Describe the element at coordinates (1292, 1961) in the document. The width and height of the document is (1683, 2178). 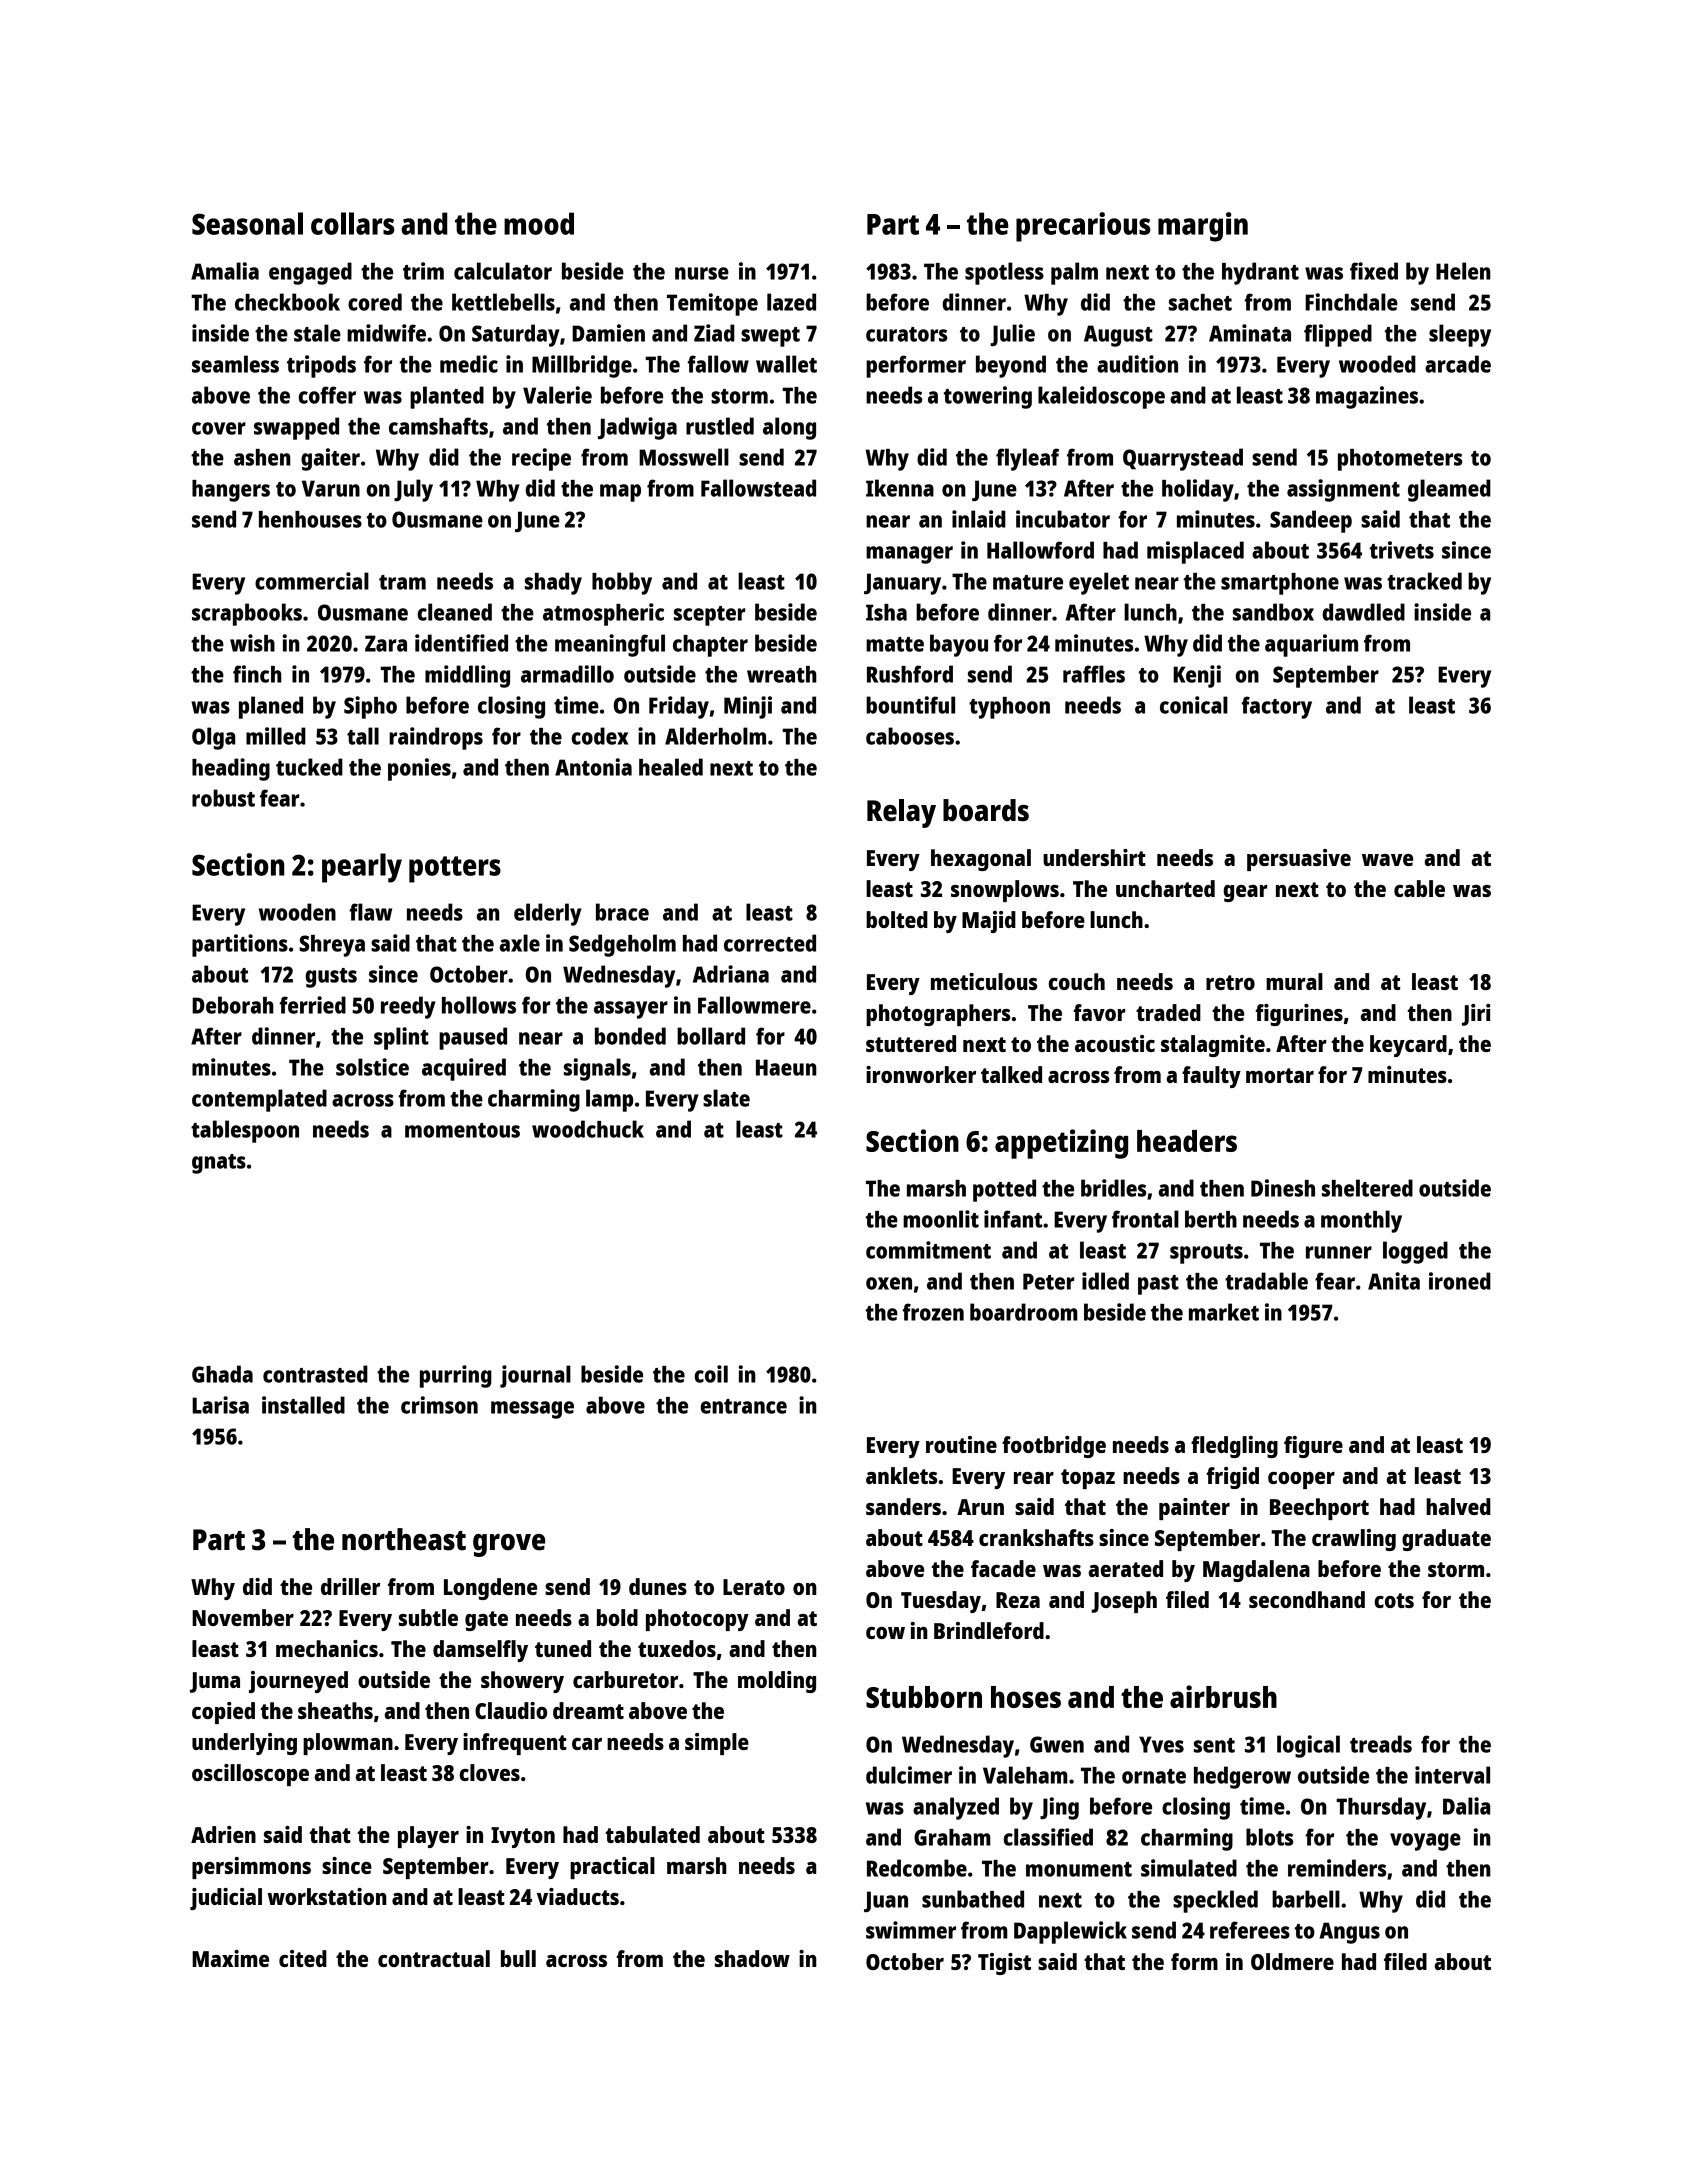
I see `Oldmere` at that location.
